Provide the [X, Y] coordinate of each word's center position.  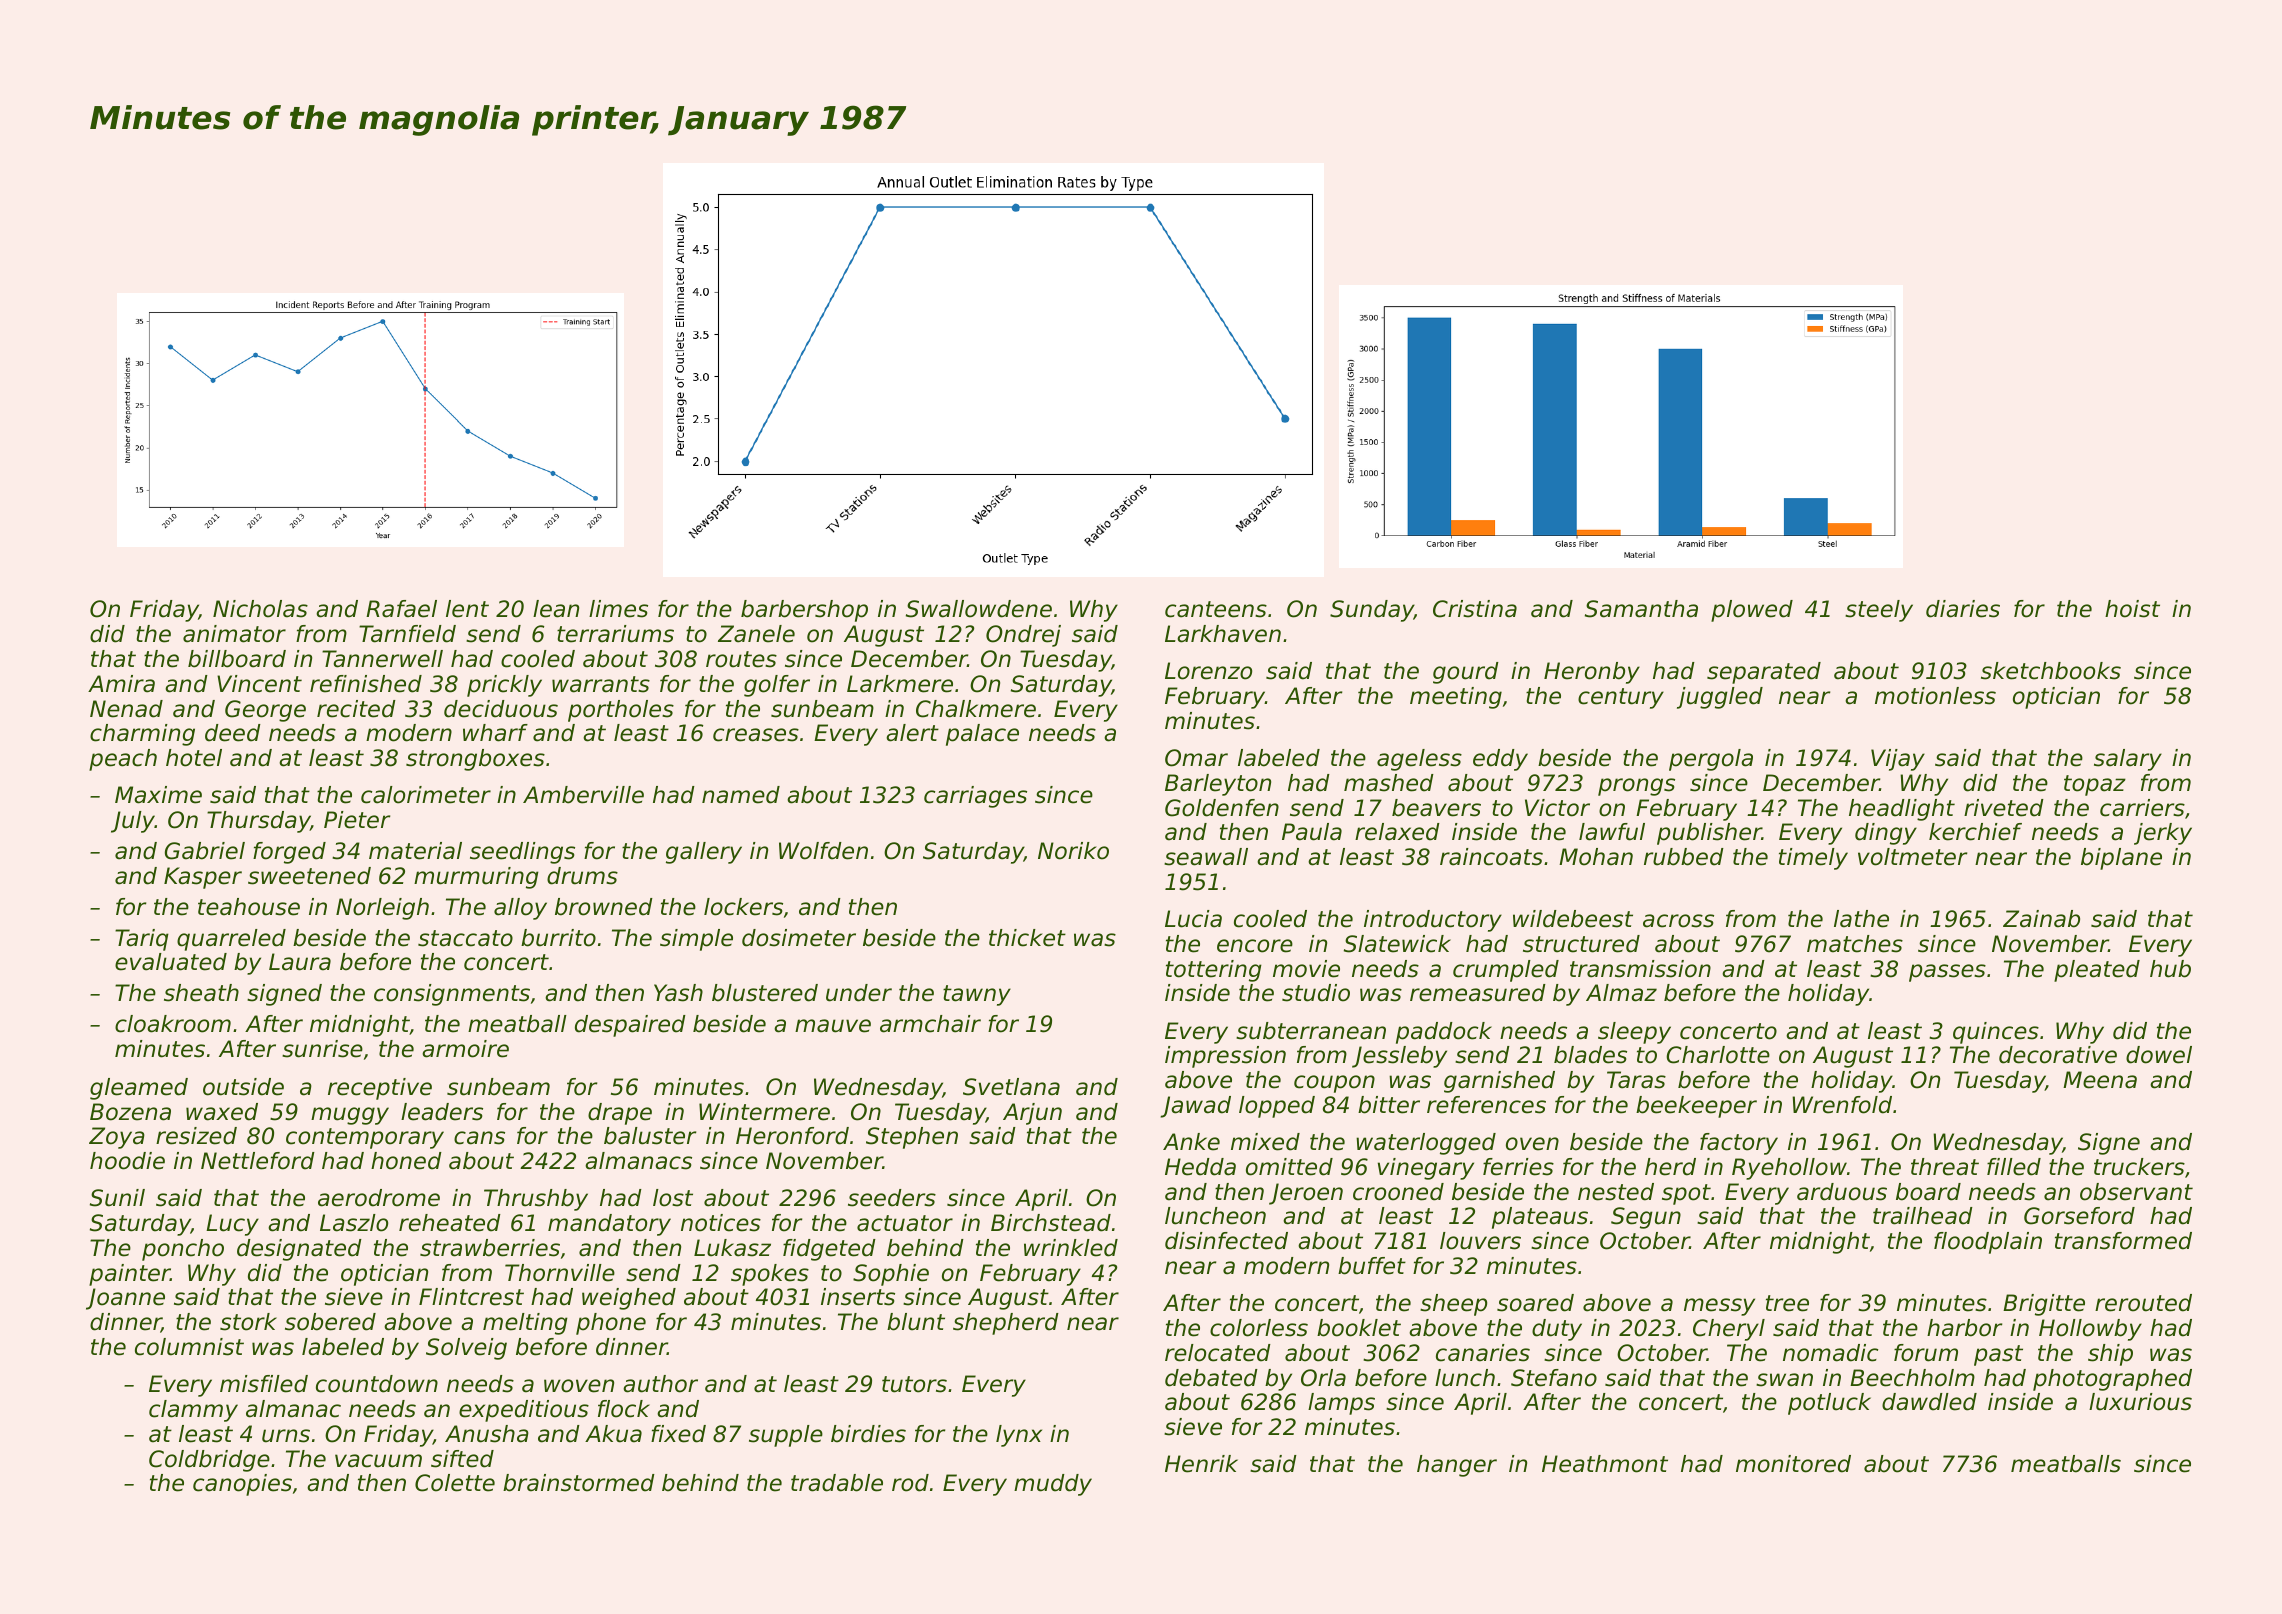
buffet [1372, 1266]
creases [756, 735]
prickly [504, 686]
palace [982, 735]
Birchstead [1051, 1223]
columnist [189, 1347]
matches [1855, 944]
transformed [2123, 1241]
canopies [242, 1485]
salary [2128, 760]
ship [2110, 1355]
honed [406, 1161]
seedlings [522, 853]
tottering [1214, 971]
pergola [1711, 760]
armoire [465, 1049]
